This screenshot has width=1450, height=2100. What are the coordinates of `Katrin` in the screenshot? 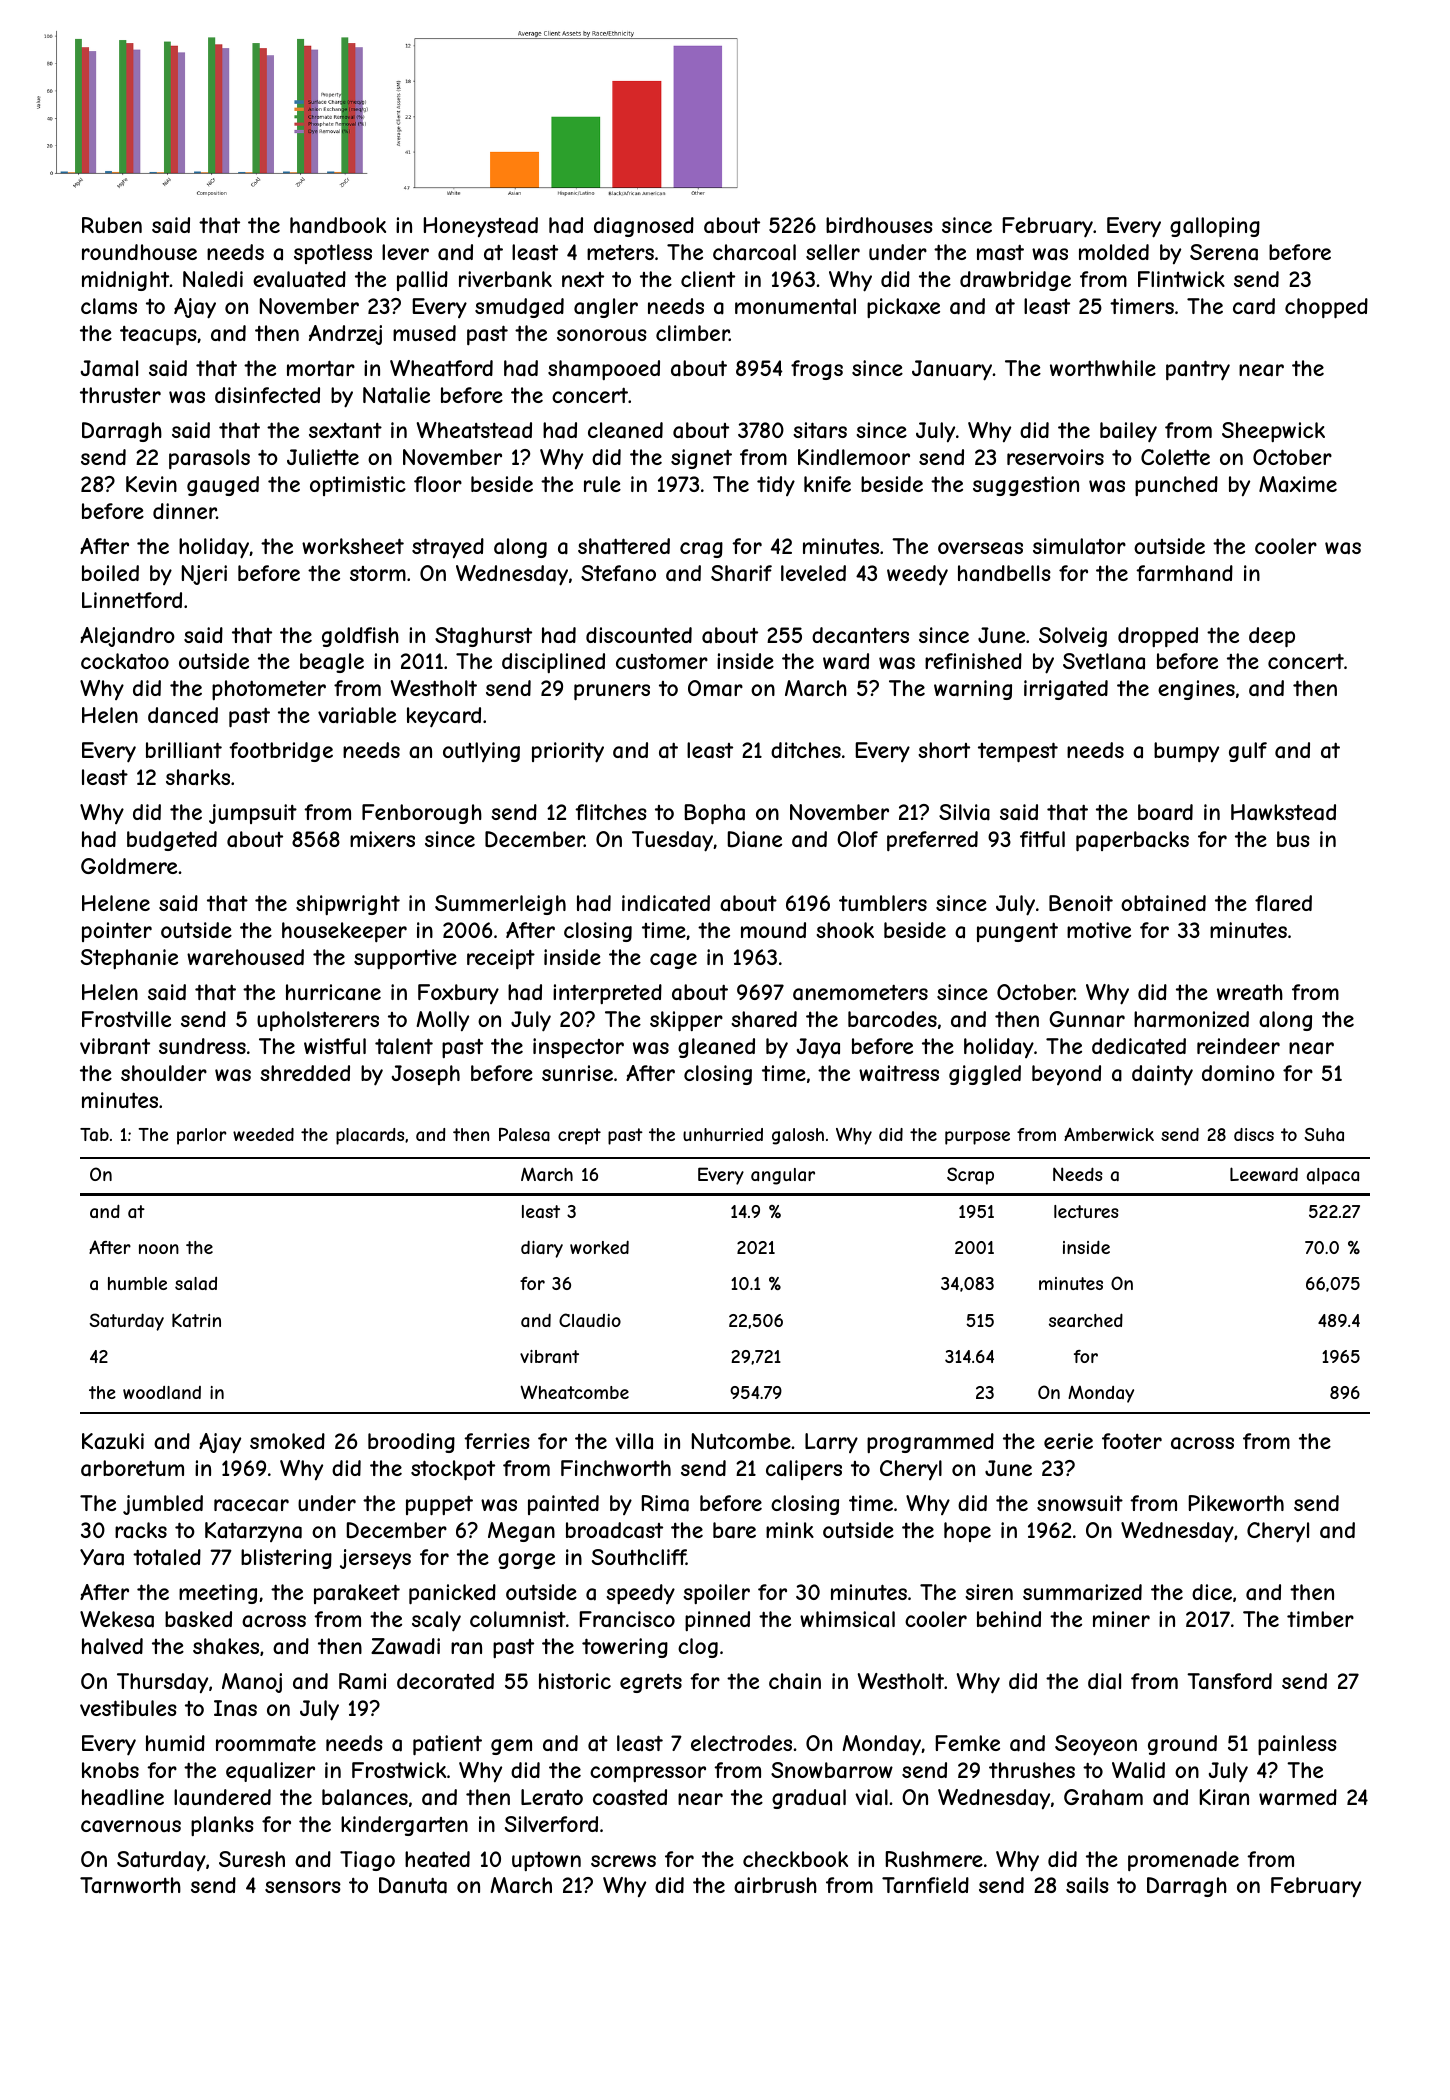 It's located at (196, 1320).
